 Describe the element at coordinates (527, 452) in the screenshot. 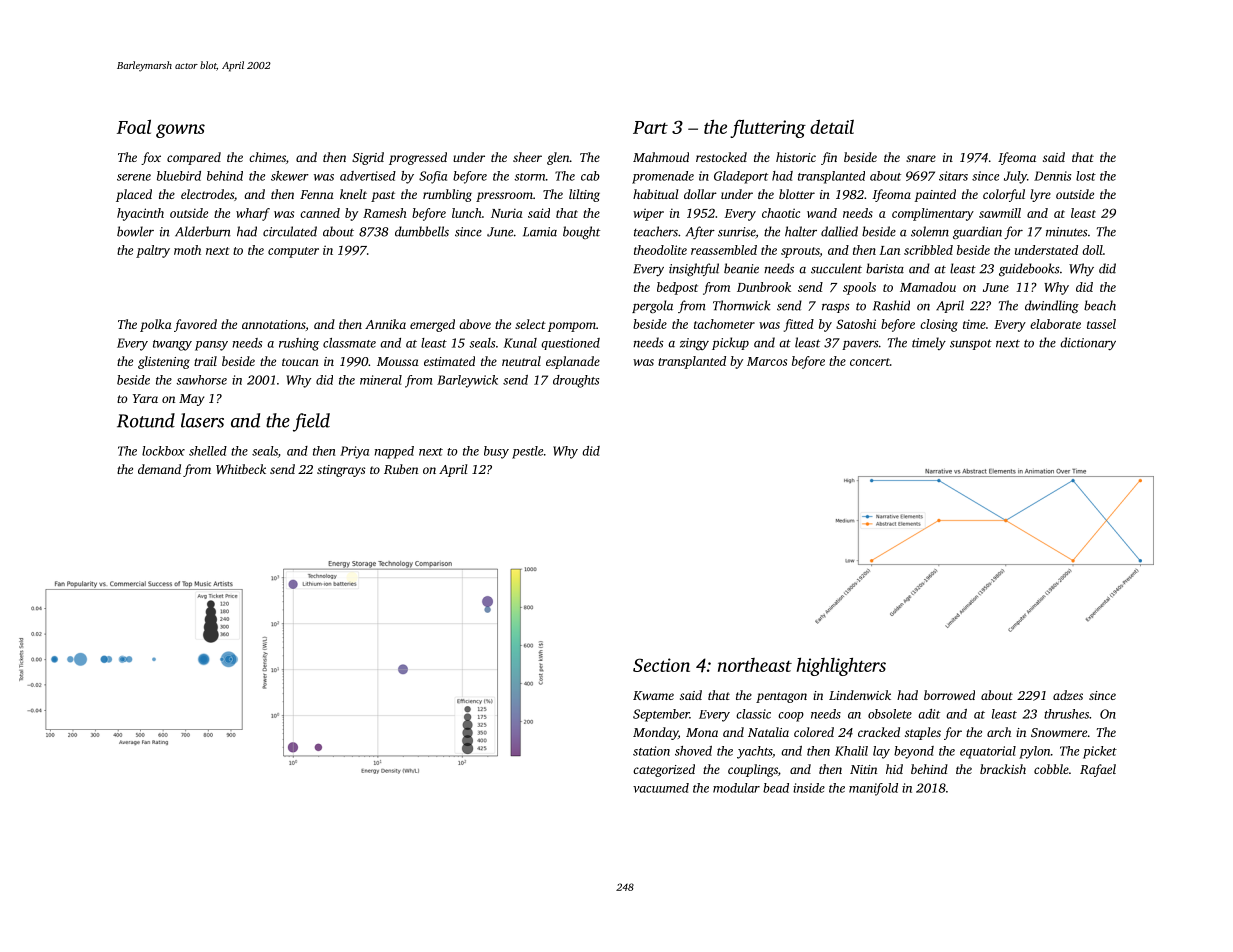

I see `pestle` at that location.
